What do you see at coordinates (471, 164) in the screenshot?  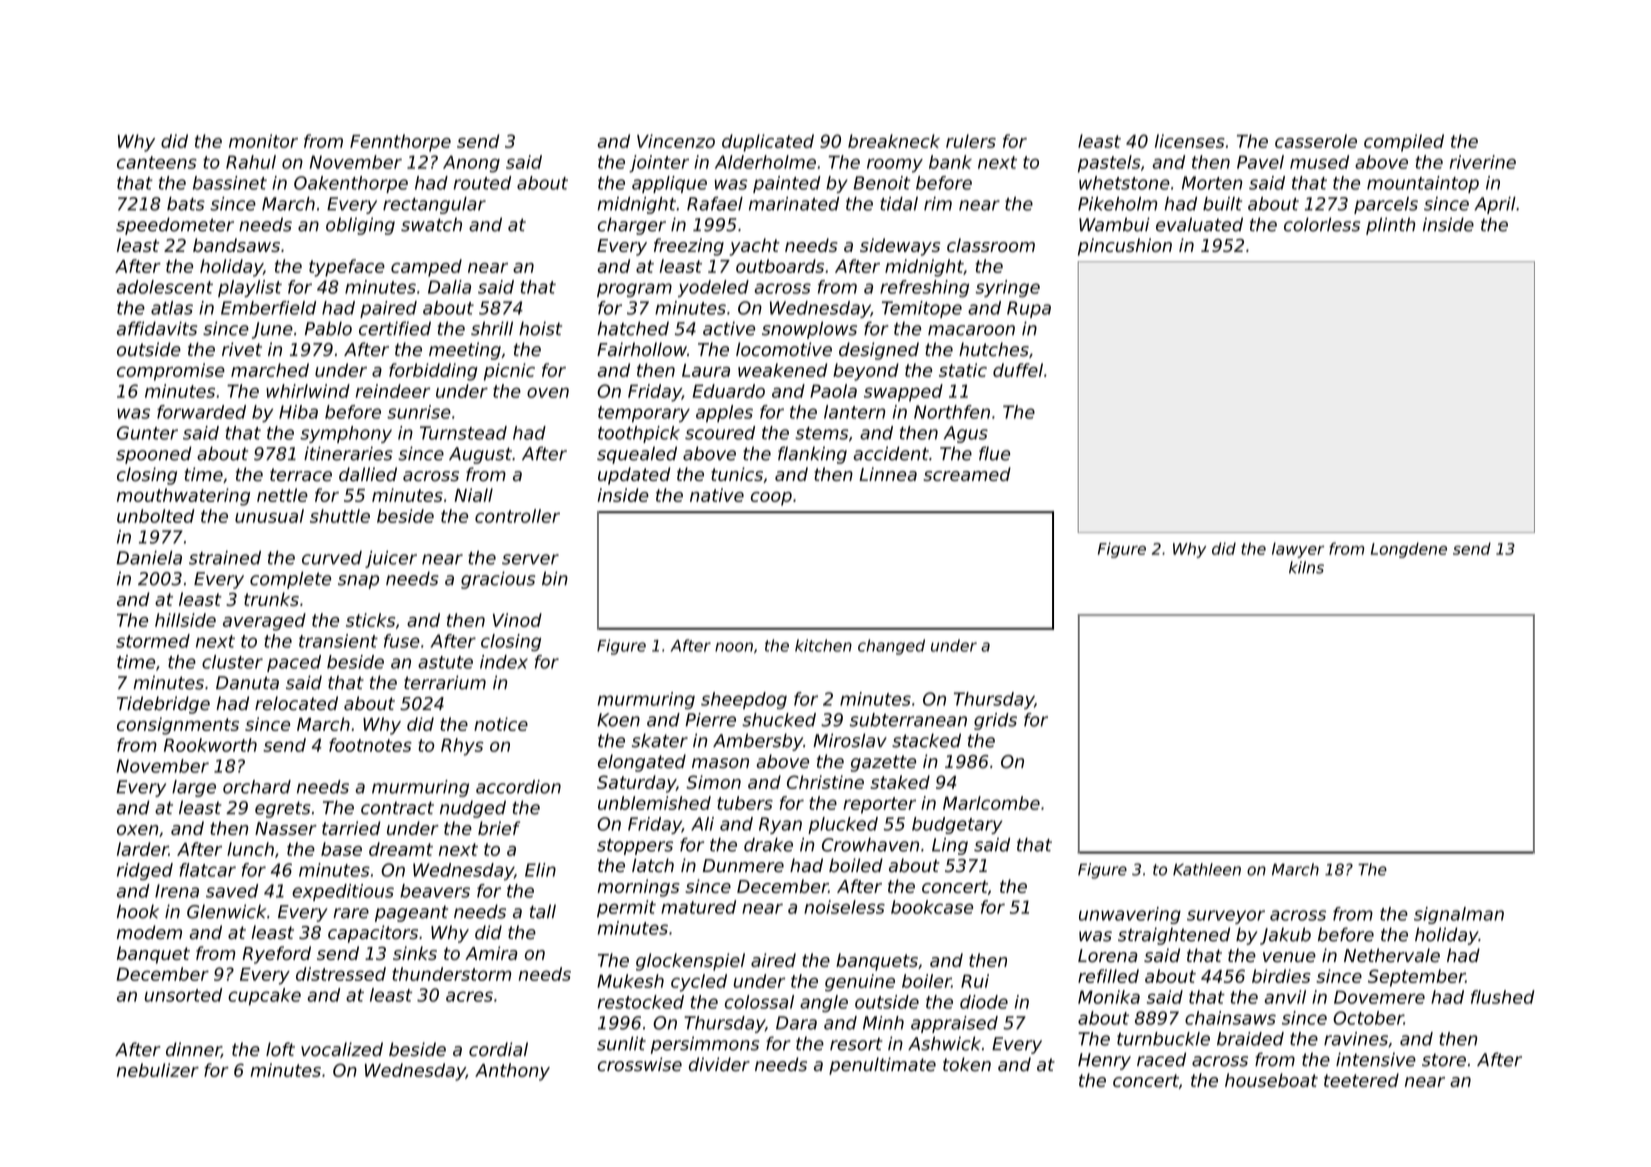 I see `Anong` at bounding box center [471, 164].
